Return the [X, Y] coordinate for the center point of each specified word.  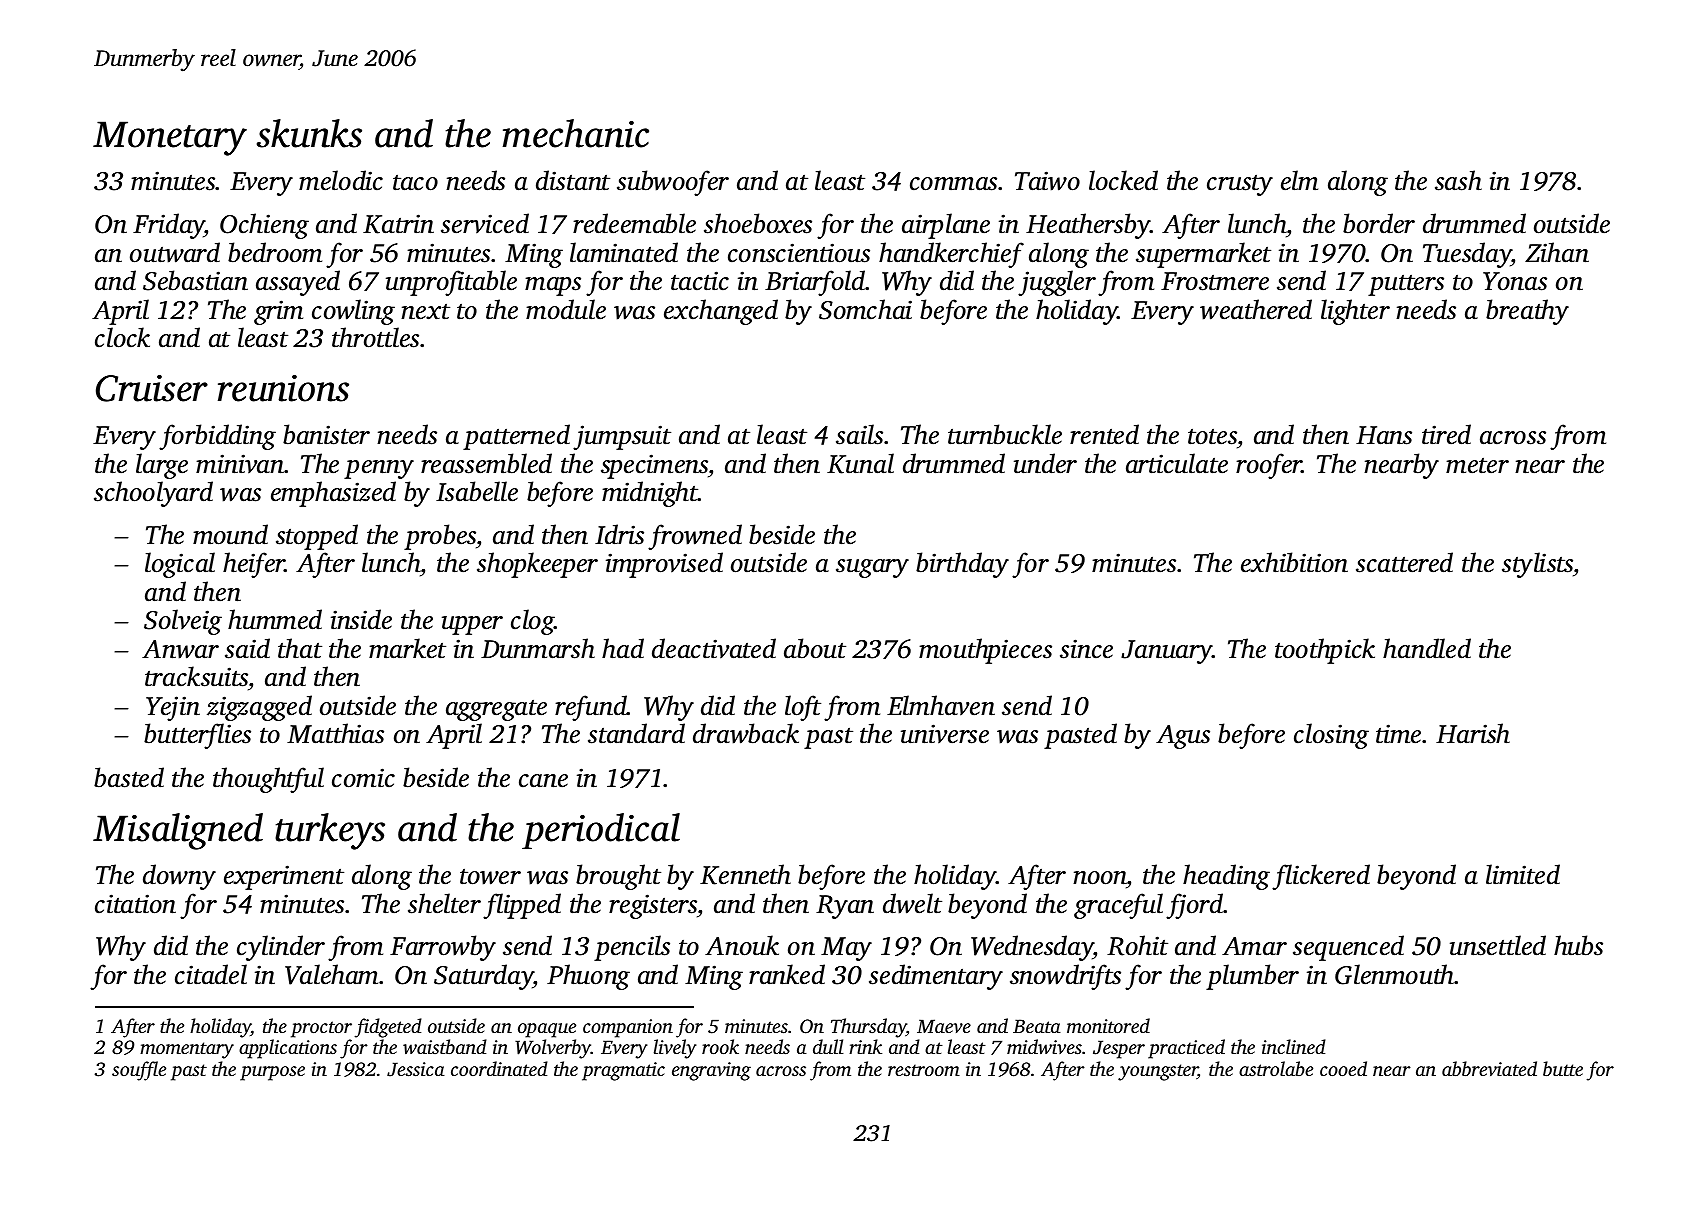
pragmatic [623, 1071]
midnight [650, 494]
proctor [321, 1029]
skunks [309, 133]
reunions [283, 388]
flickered [1321, 877]
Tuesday [1467, 255]
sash [1458, 180]
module [566, 309]
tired [1446, 434]
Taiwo [1047, 181]
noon [1100, 879]
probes [440, 537]
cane [543, 781]
